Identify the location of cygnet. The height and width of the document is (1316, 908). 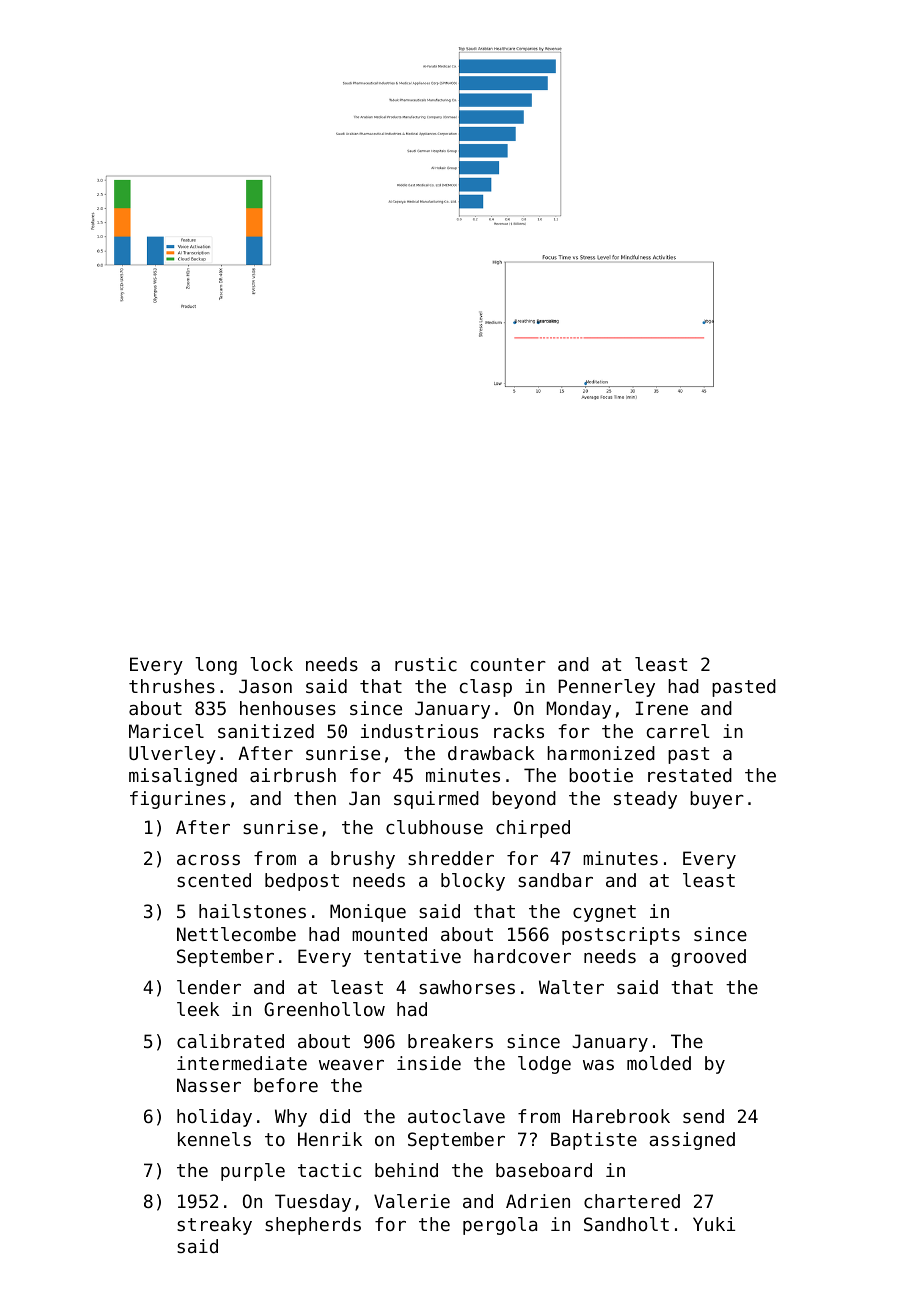
(604, 913).
